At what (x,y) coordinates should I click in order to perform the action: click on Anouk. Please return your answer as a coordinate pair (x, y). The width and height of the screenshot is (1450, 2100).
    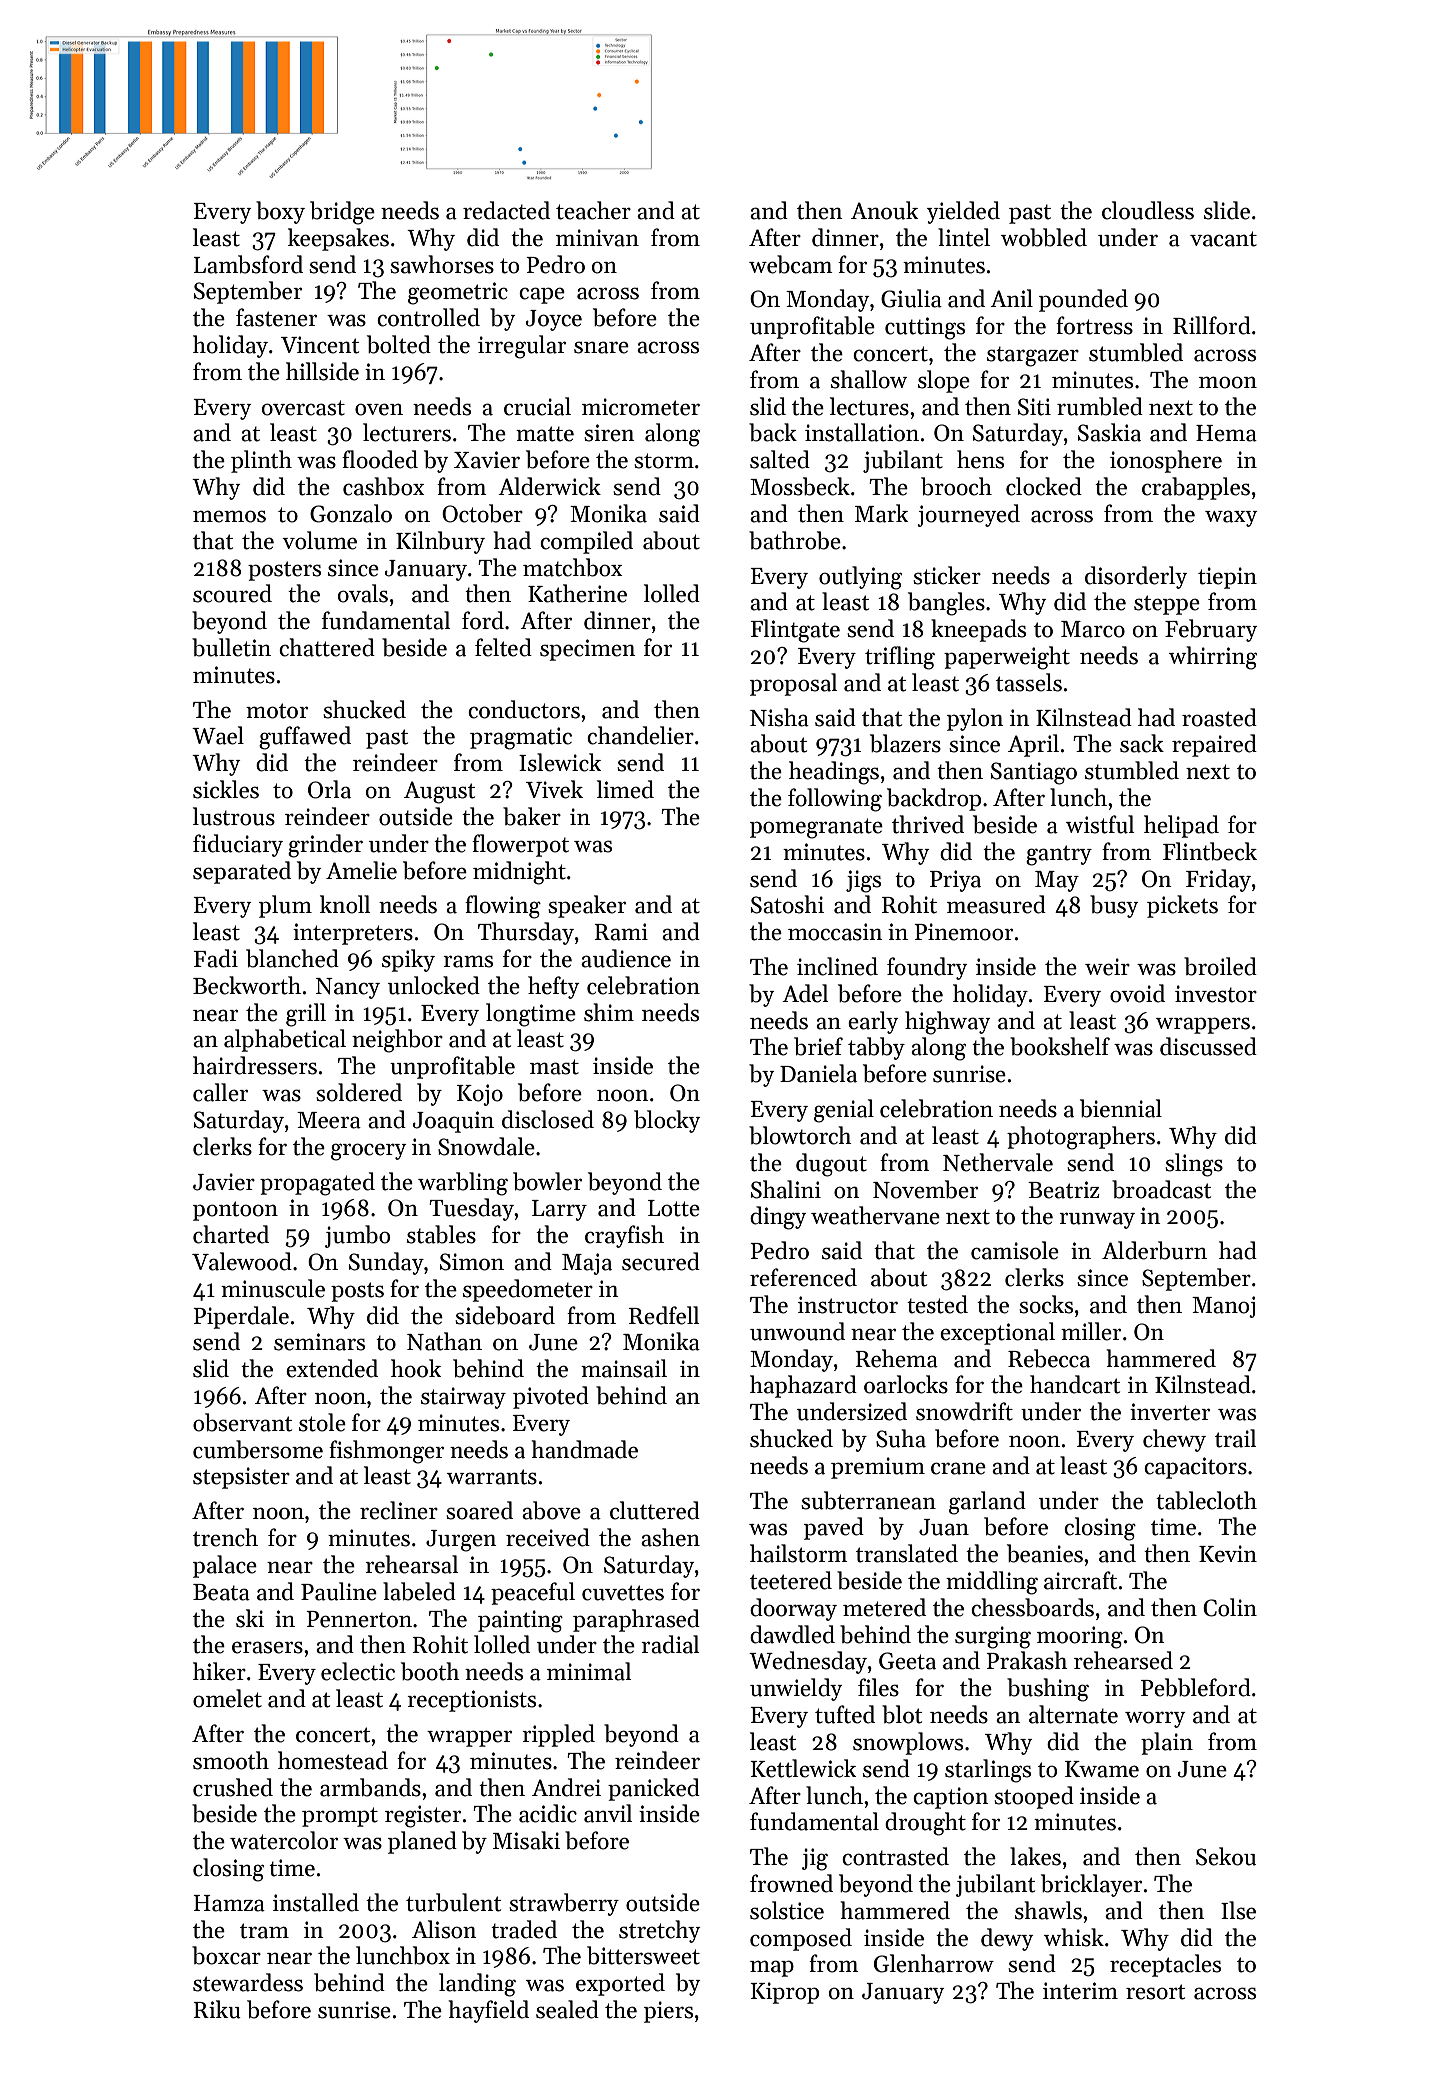
    Looking at the image, I should click on (884, 210).
